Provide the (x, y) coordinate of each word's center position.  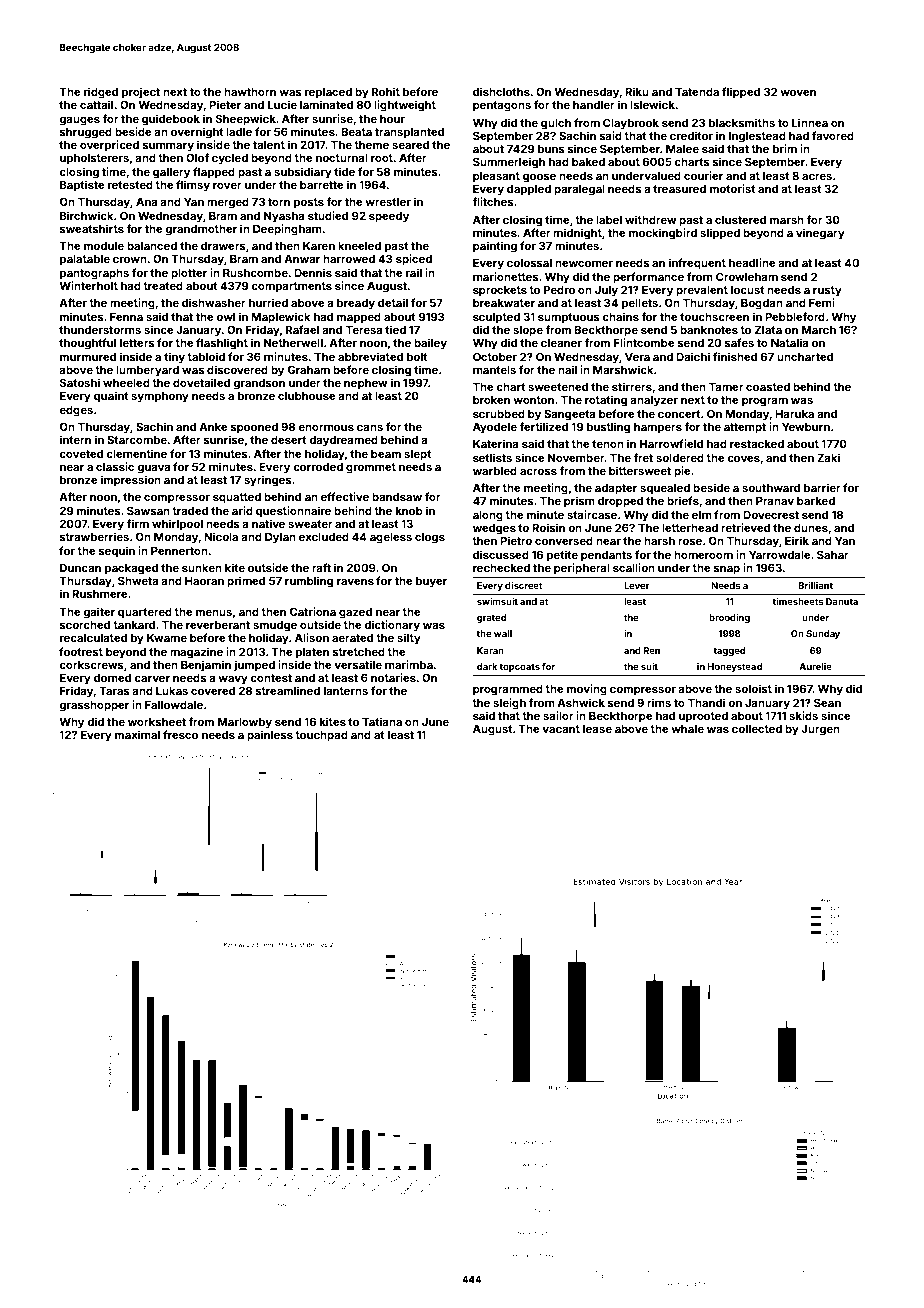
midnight (577, 234)
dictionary (392, 626)
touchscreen (714, 317)
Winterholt (88, 285)
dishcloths (501, 91)
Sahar (833, 554)
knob (409, 511)
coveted (81, 454)
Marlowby (245, 723)
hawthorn (250, 92)
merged (228, 203)
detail (393, 302)
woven (798, 93)
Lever (637, 585)
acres (817, 177)
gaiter (99, 613)
